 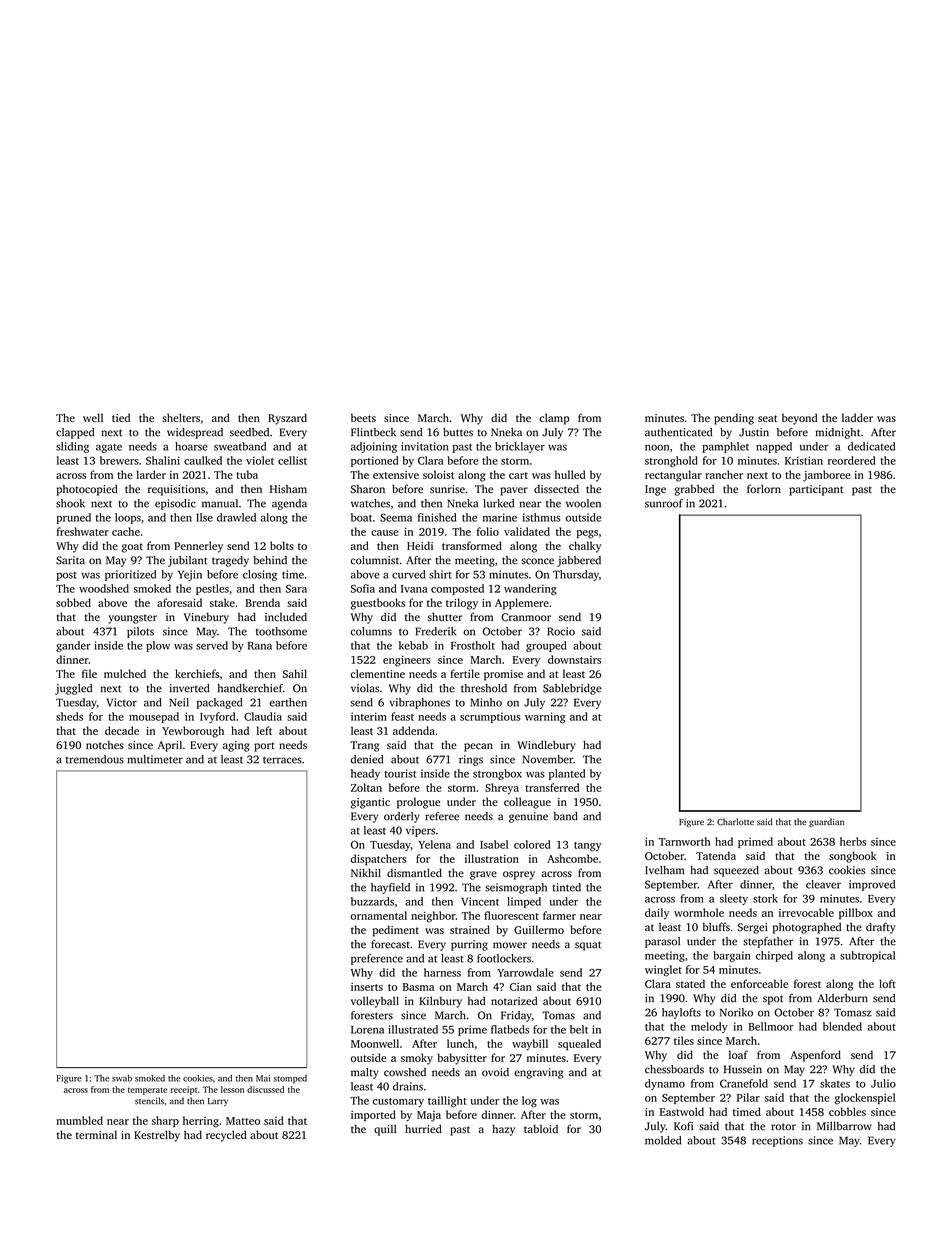 I want to click on inserts, so click(x=367, y=987).
